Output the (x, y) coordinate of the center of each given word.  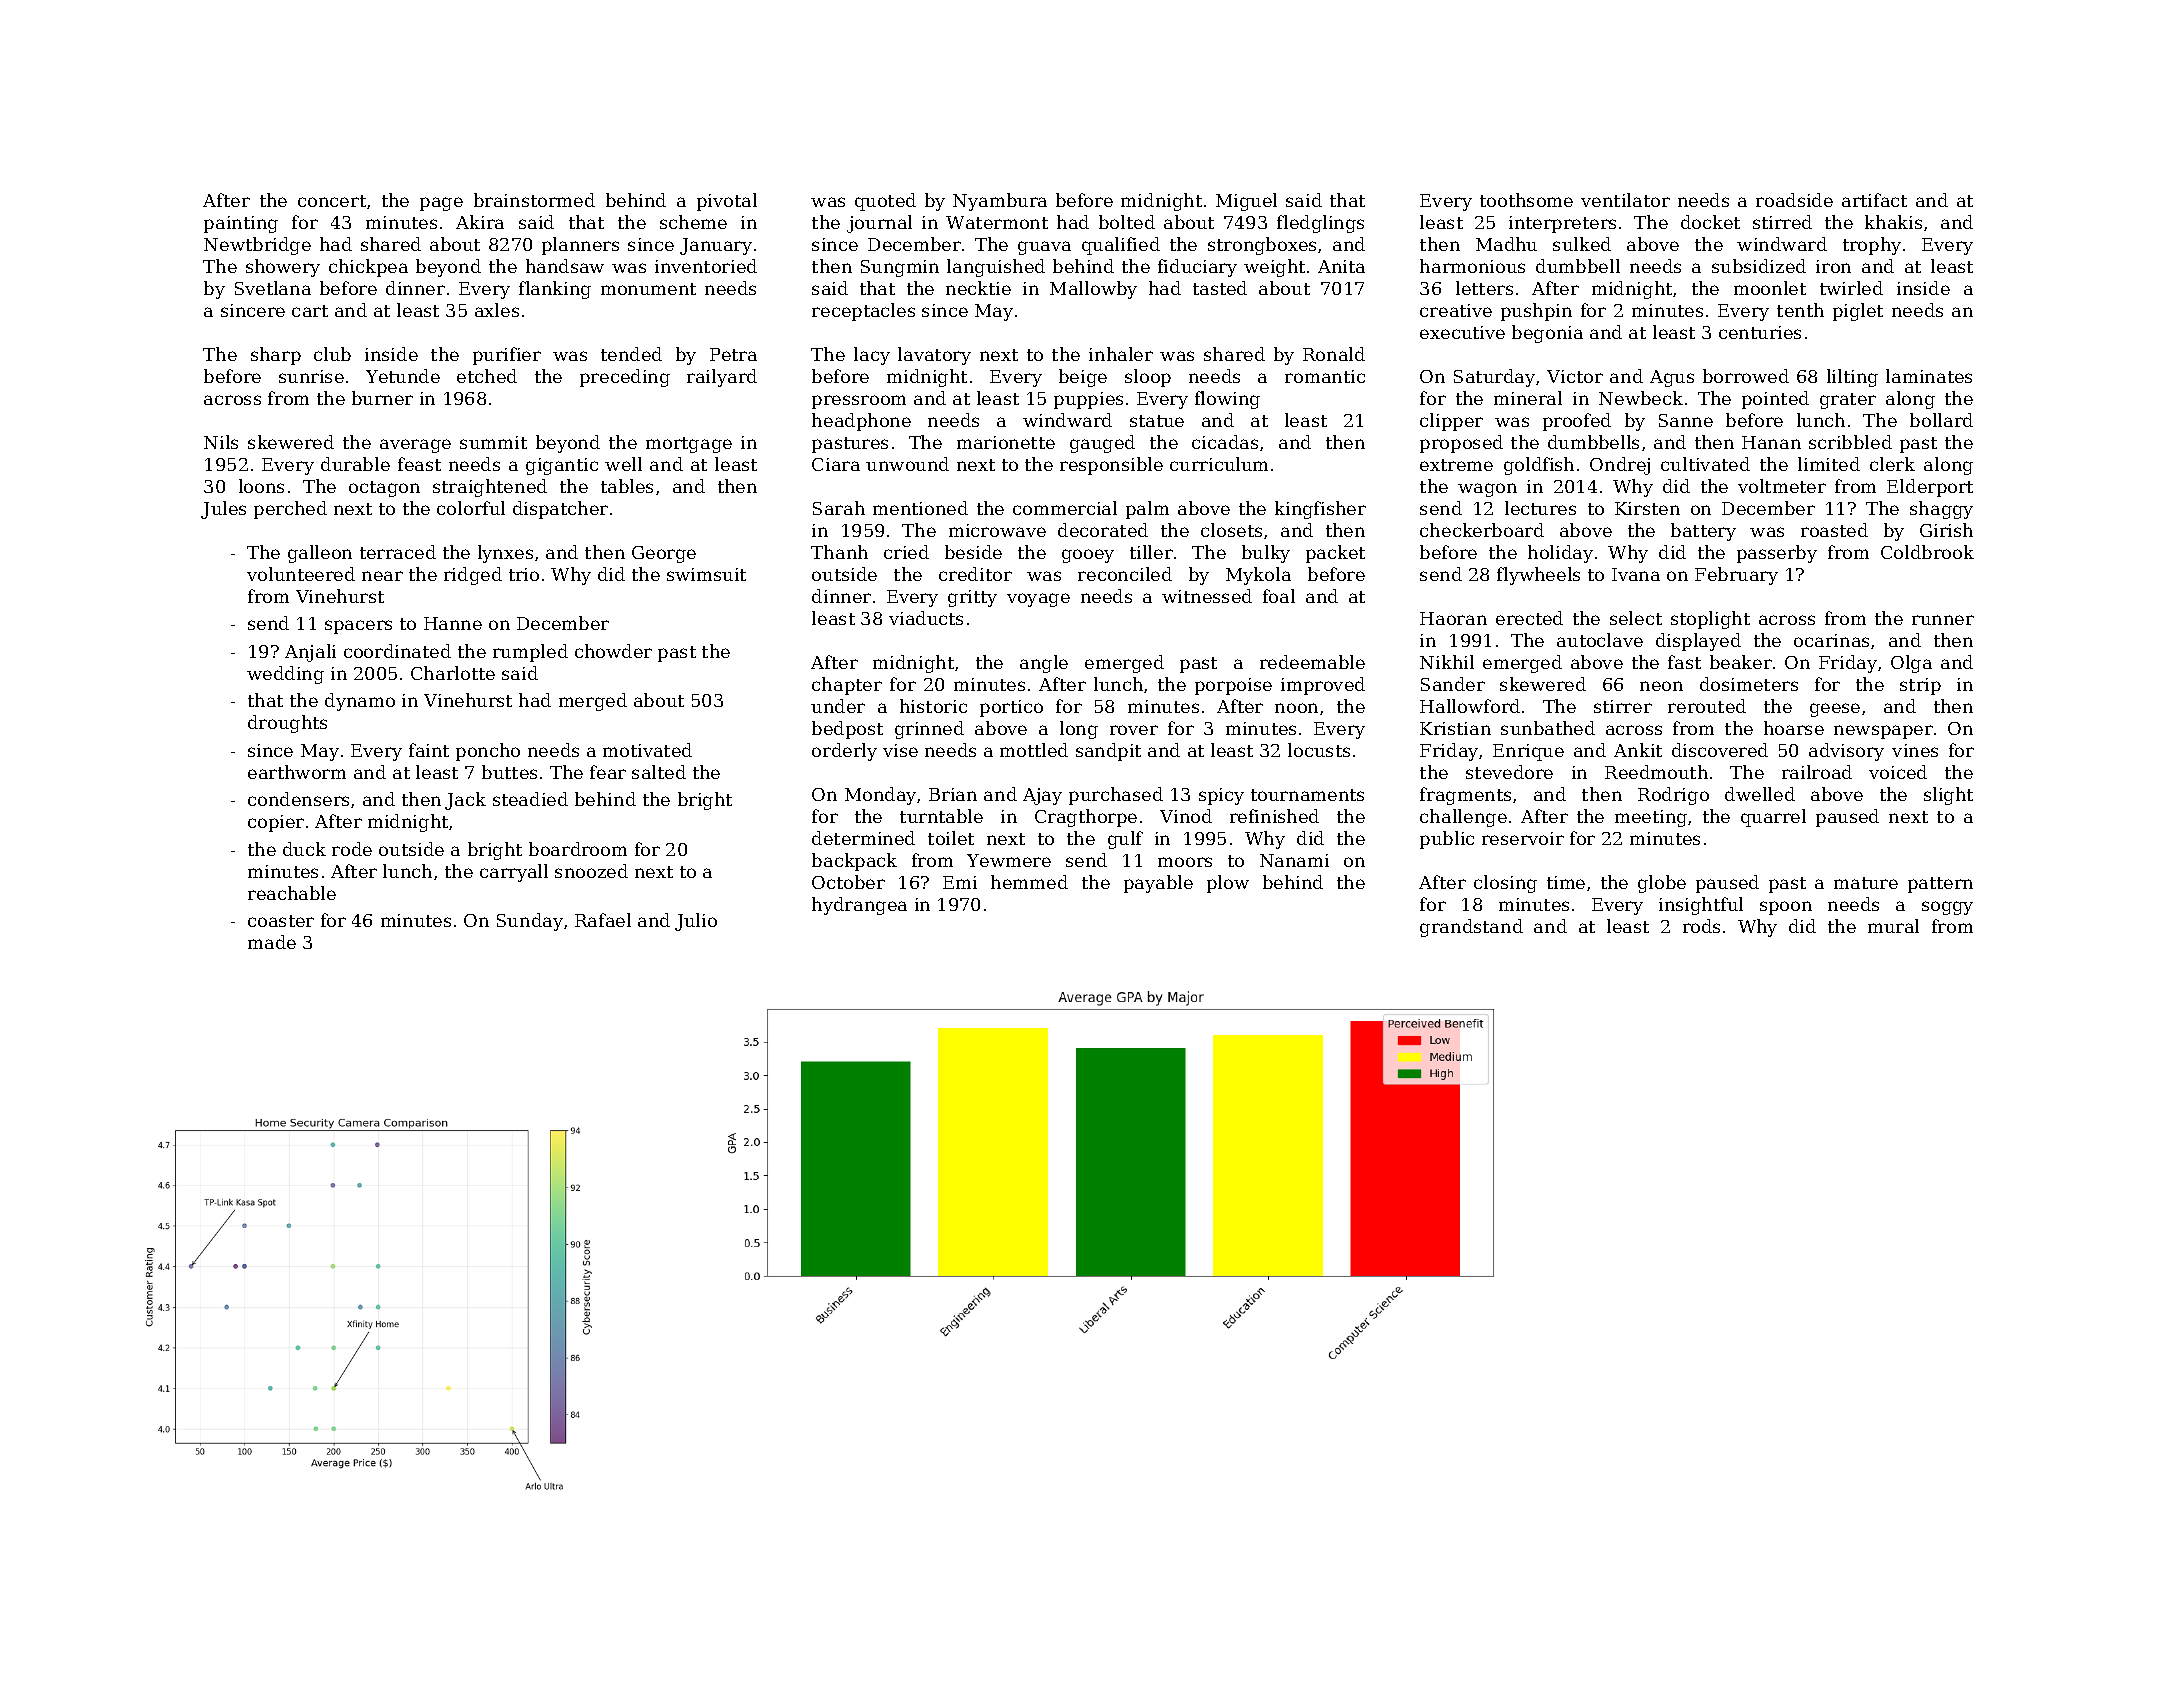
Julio (696, 922)
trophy (1872, 246)
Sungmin (900, 268)
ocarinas (1831, 640)
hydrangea (859, 906)
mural (1893, 926)
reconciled (1125, 574)
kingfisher (1320, 510)
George (664, 554)
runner (1943, 620)
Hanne (453, 623)
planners (580, 246)
